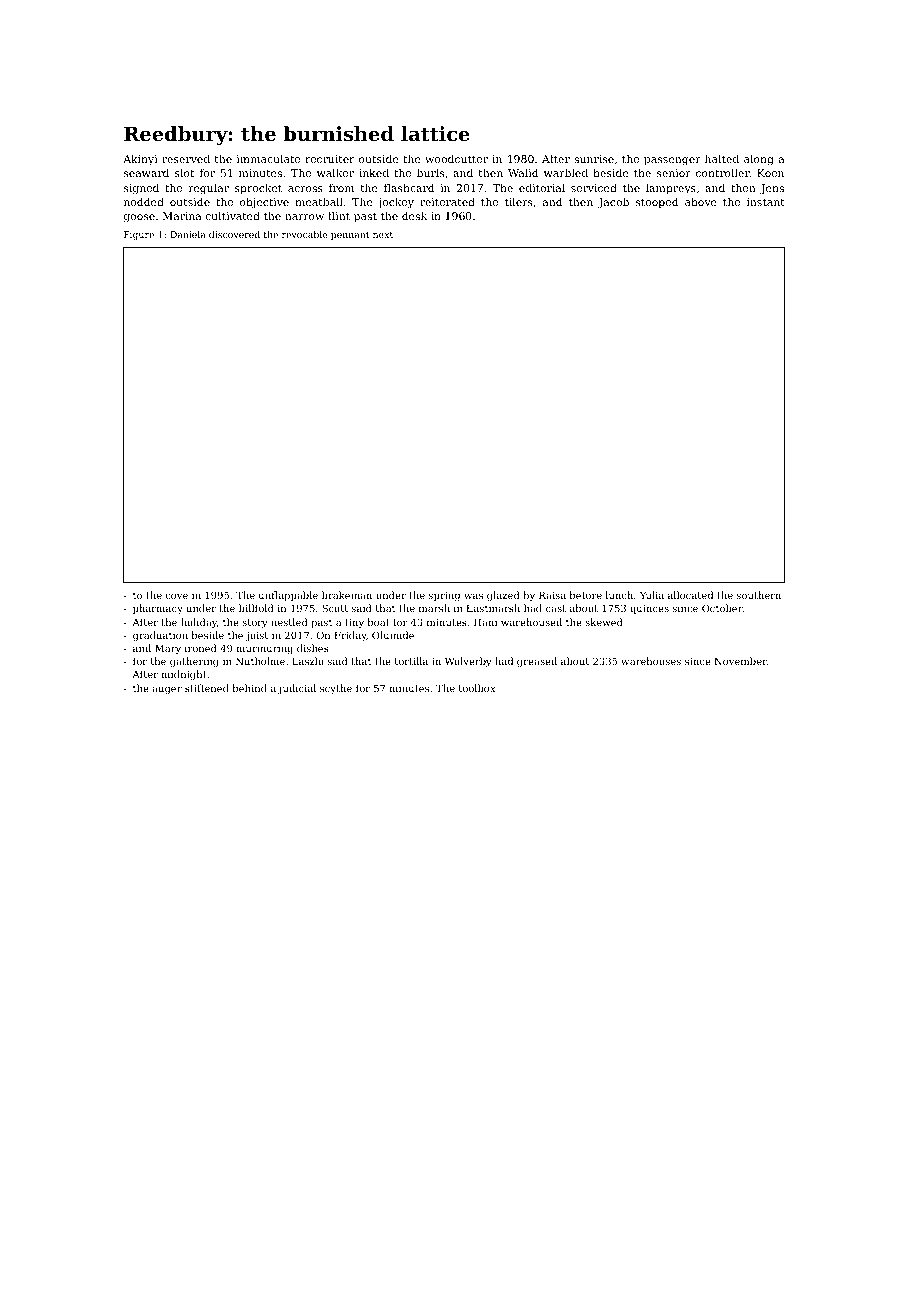 Image resolution: width=908 pixels, height=1316 pixels. Describe the element at coordinates (383, 235) in the screenshot. I see `next` at that location.
